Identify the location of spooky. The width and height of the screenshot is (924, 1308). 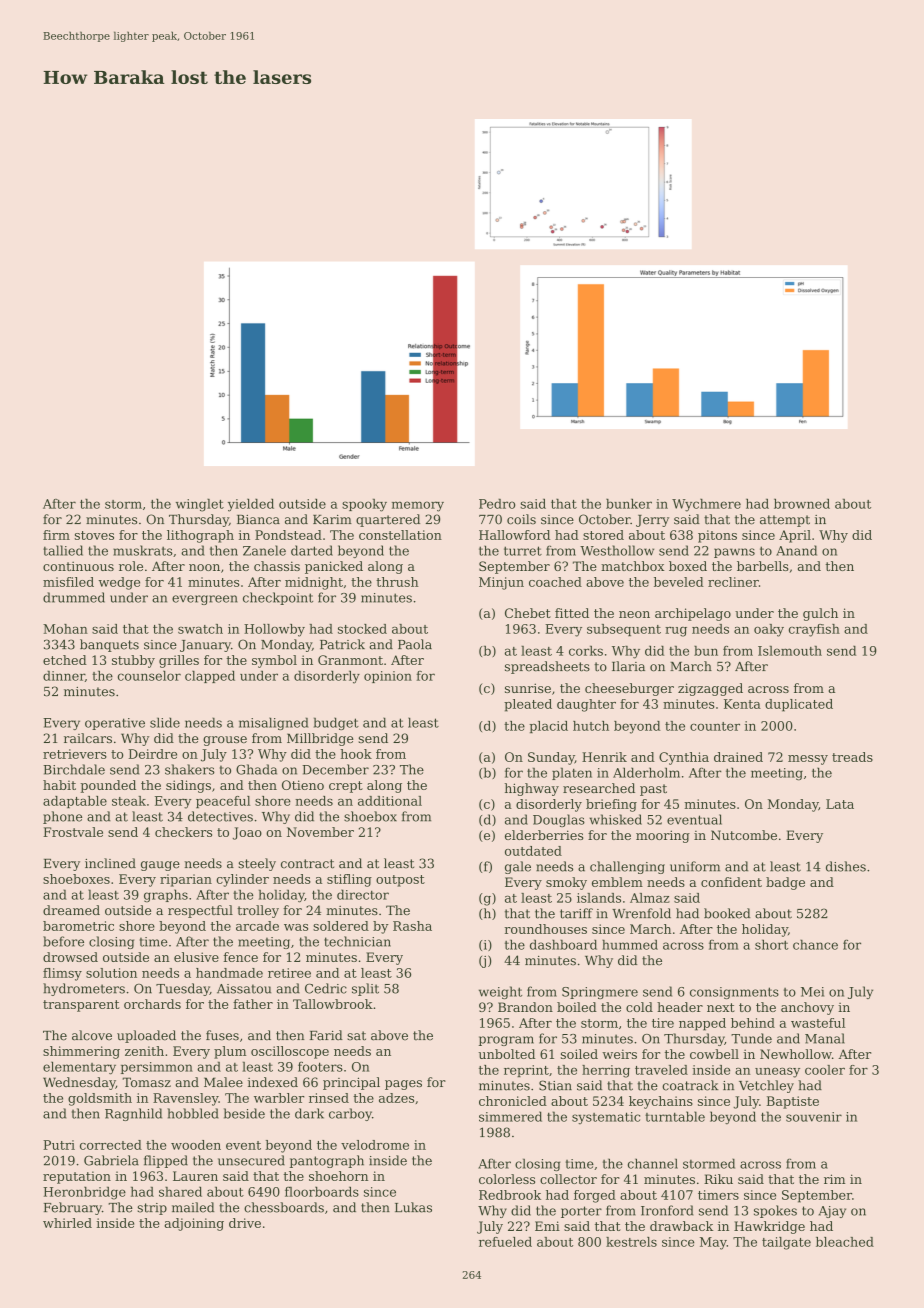
(364, 505).
